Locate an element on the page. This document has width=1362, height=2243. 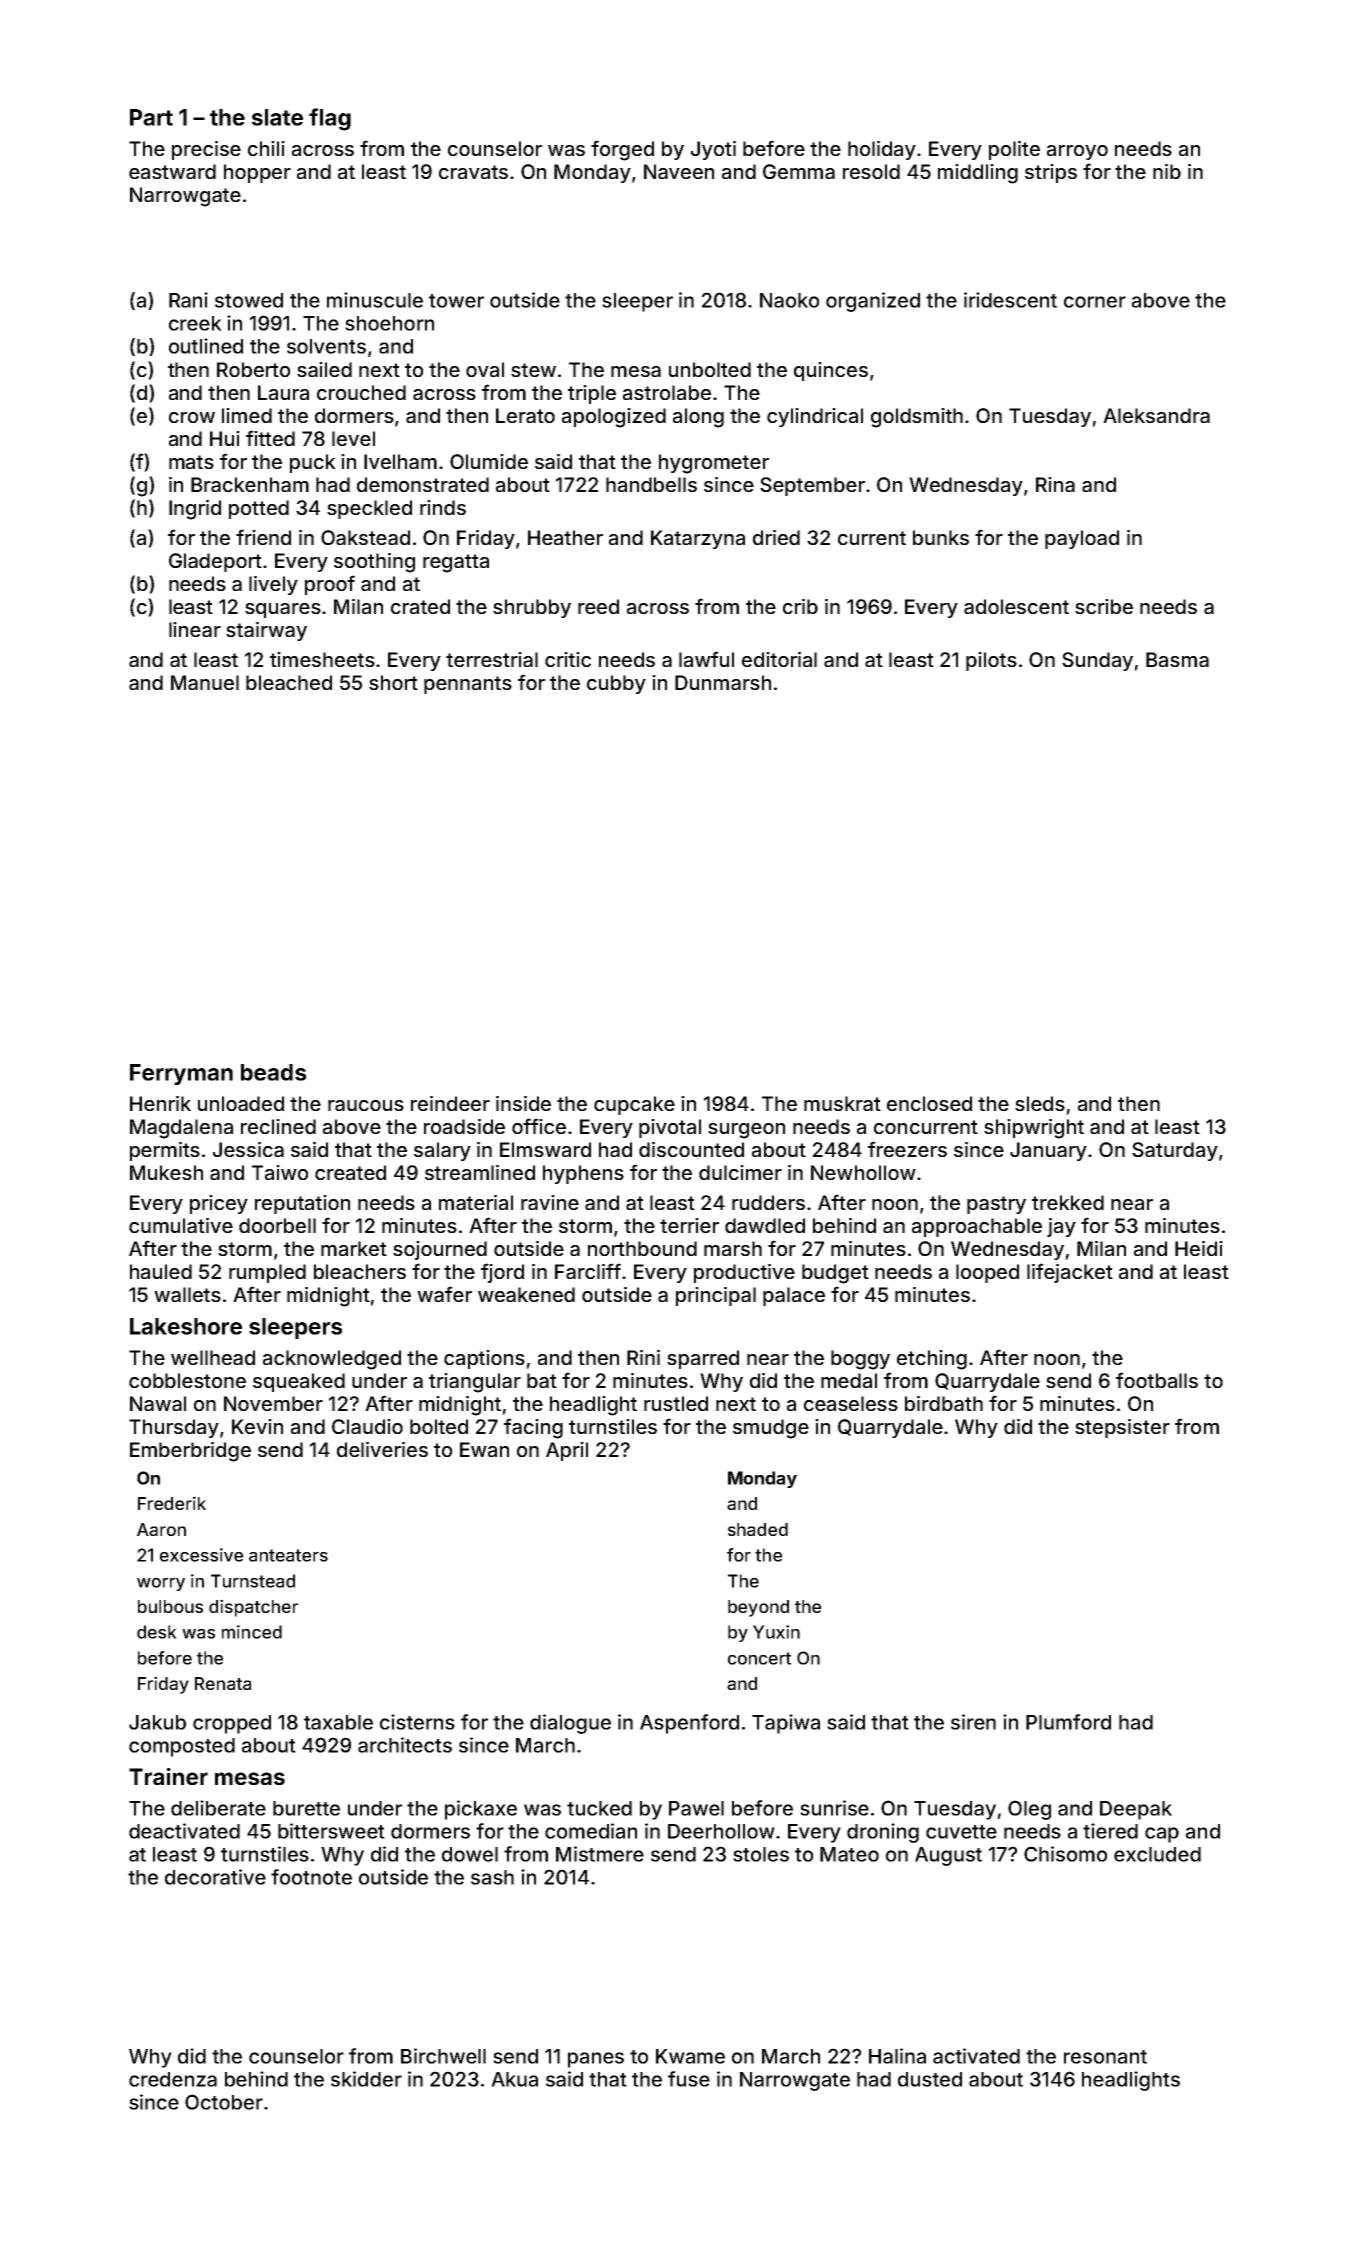
flag is located at coordinates (330, 119).
